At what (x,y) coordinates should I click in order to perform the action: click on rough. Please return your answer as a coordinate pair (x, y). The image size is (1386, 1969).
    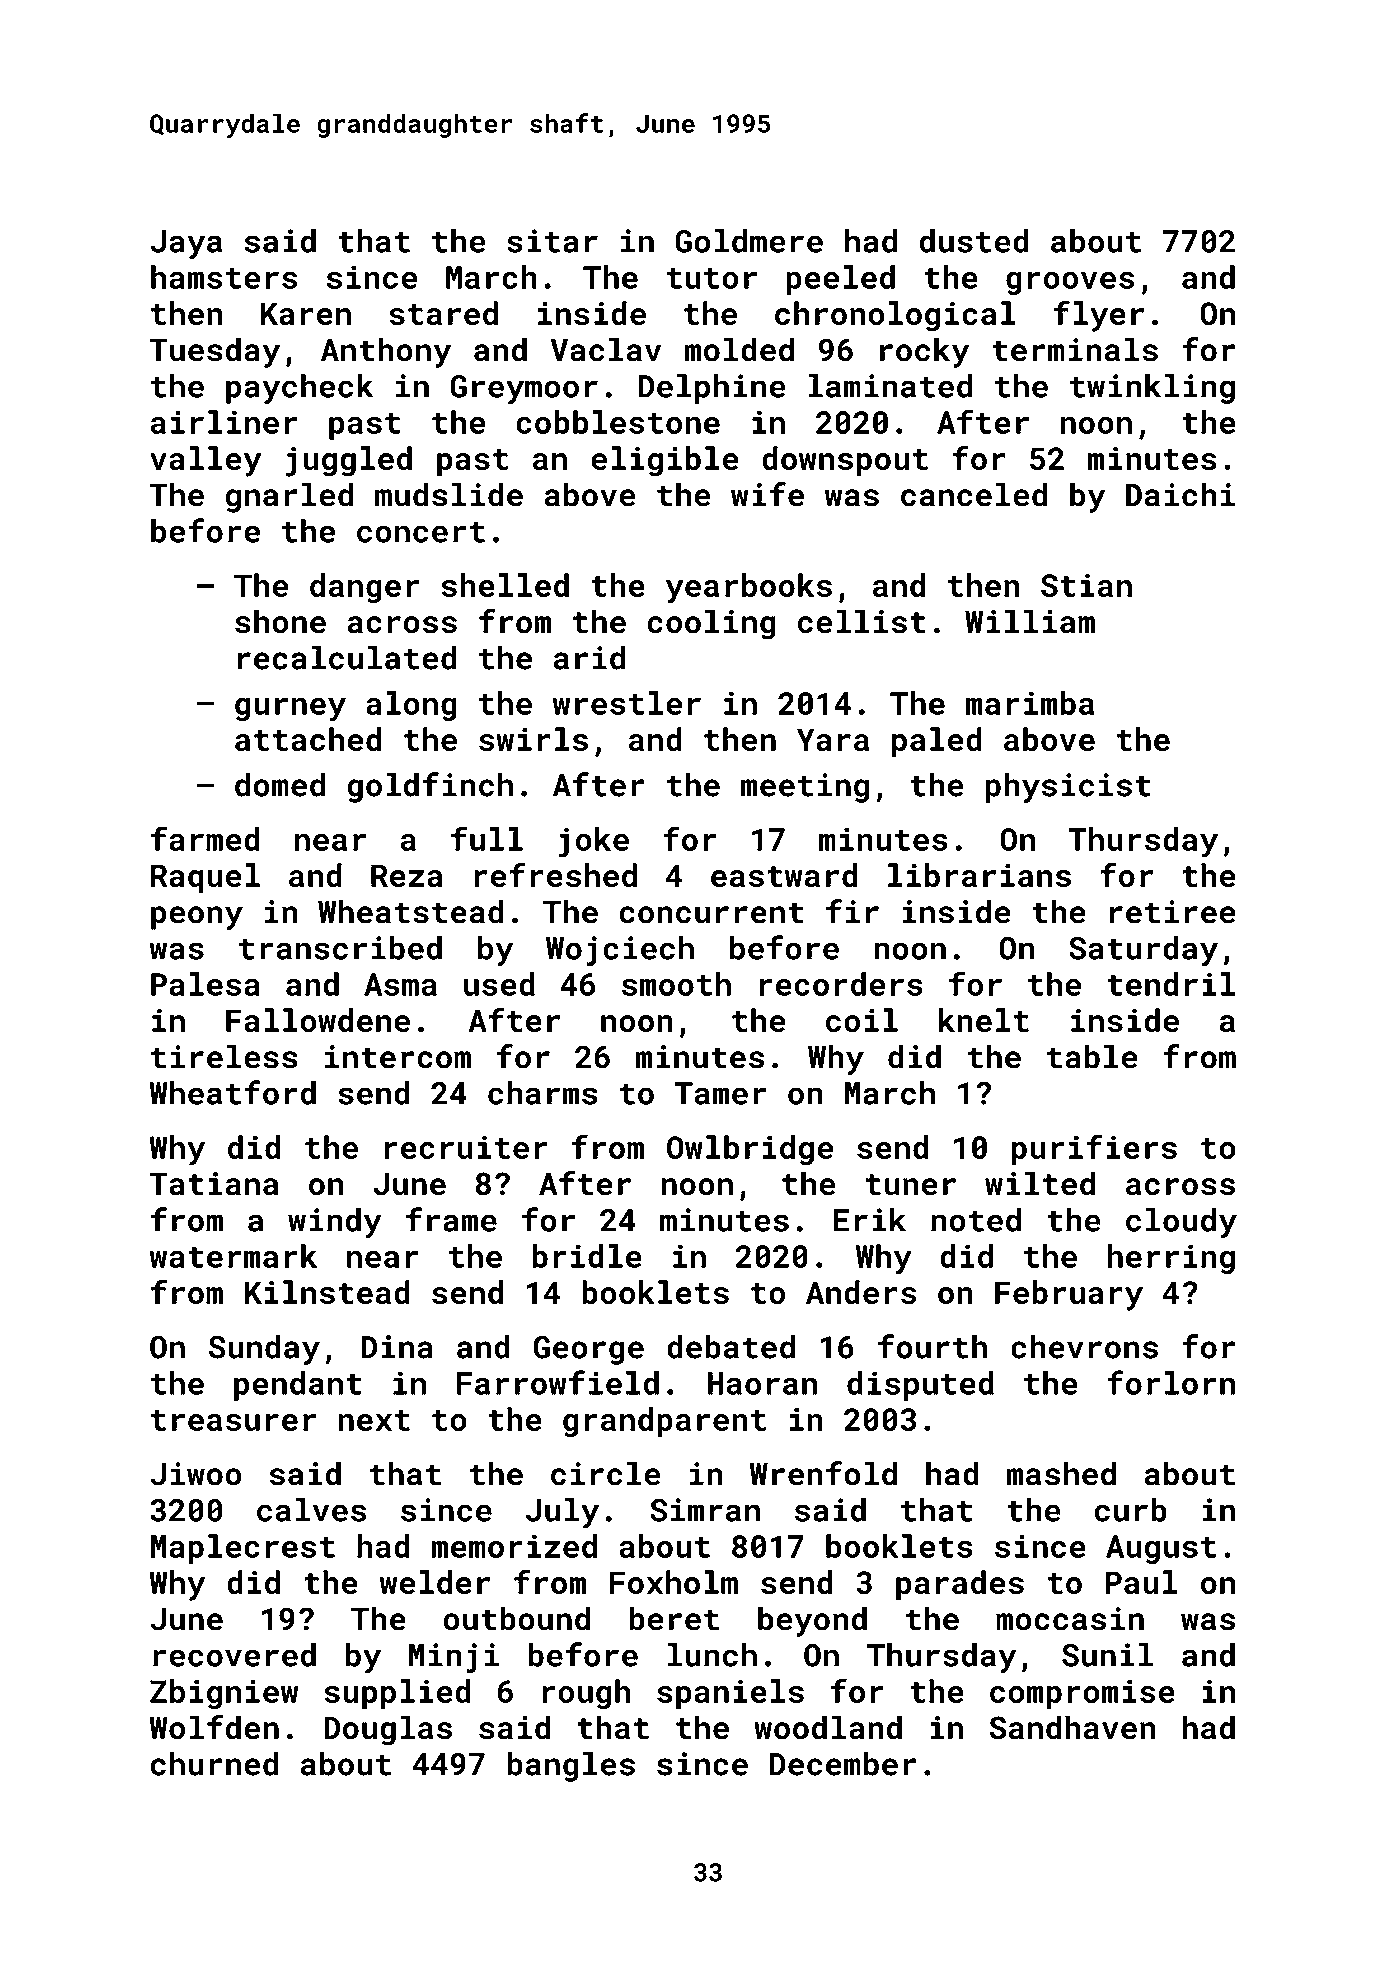
    Looking at the image, I should click on (586, 1694).
